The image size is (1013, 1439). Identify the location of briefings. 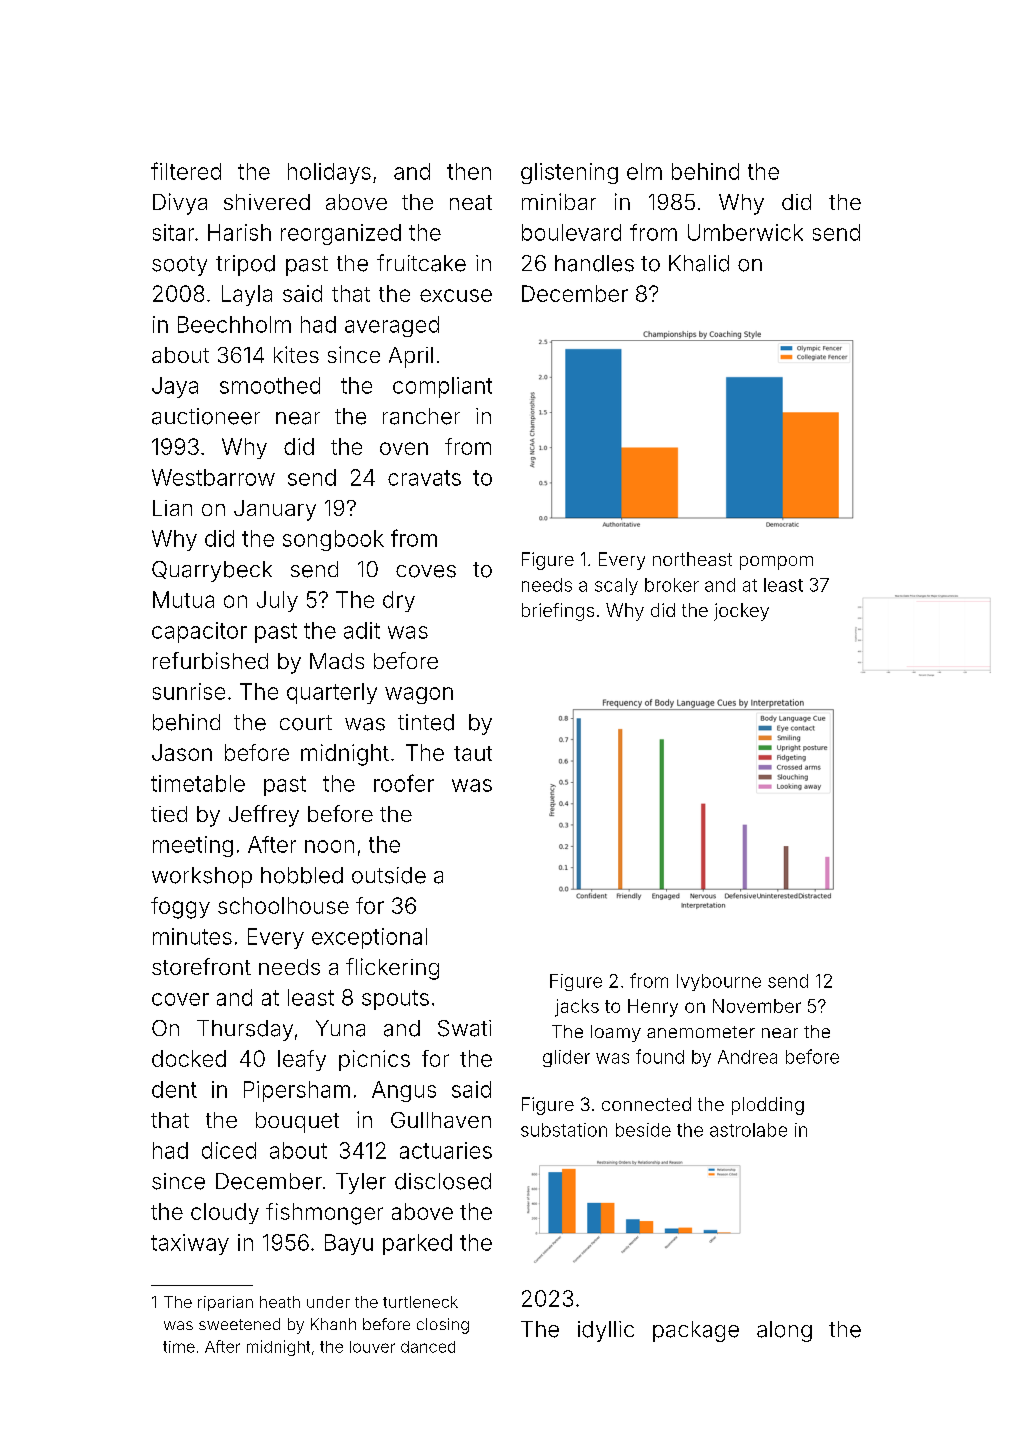
(558, 612).
